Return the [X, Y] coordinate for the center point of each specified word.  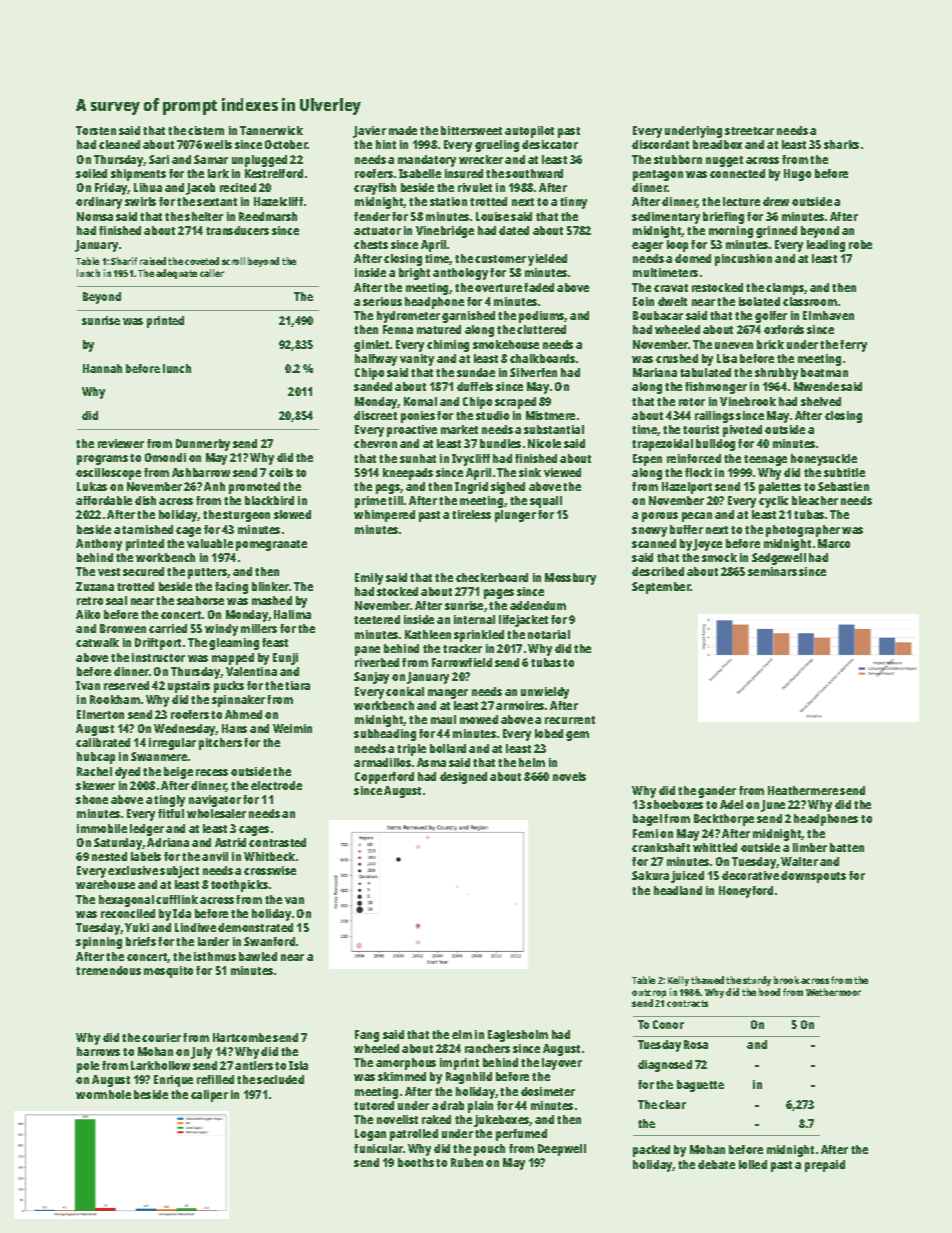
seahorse [200, 600]
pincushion [743, 260]
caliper [209, 1096]
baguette [700, 1086]
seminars [772, 571]
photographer [803, 531]
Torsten [96, 130]
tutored [374, 1105]
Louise [492, 216]
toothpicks [239, 886]
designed [463, 778]
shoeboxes [675, 804]
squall [546, 502]
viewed [562, 472]
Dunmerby [203, 445]
